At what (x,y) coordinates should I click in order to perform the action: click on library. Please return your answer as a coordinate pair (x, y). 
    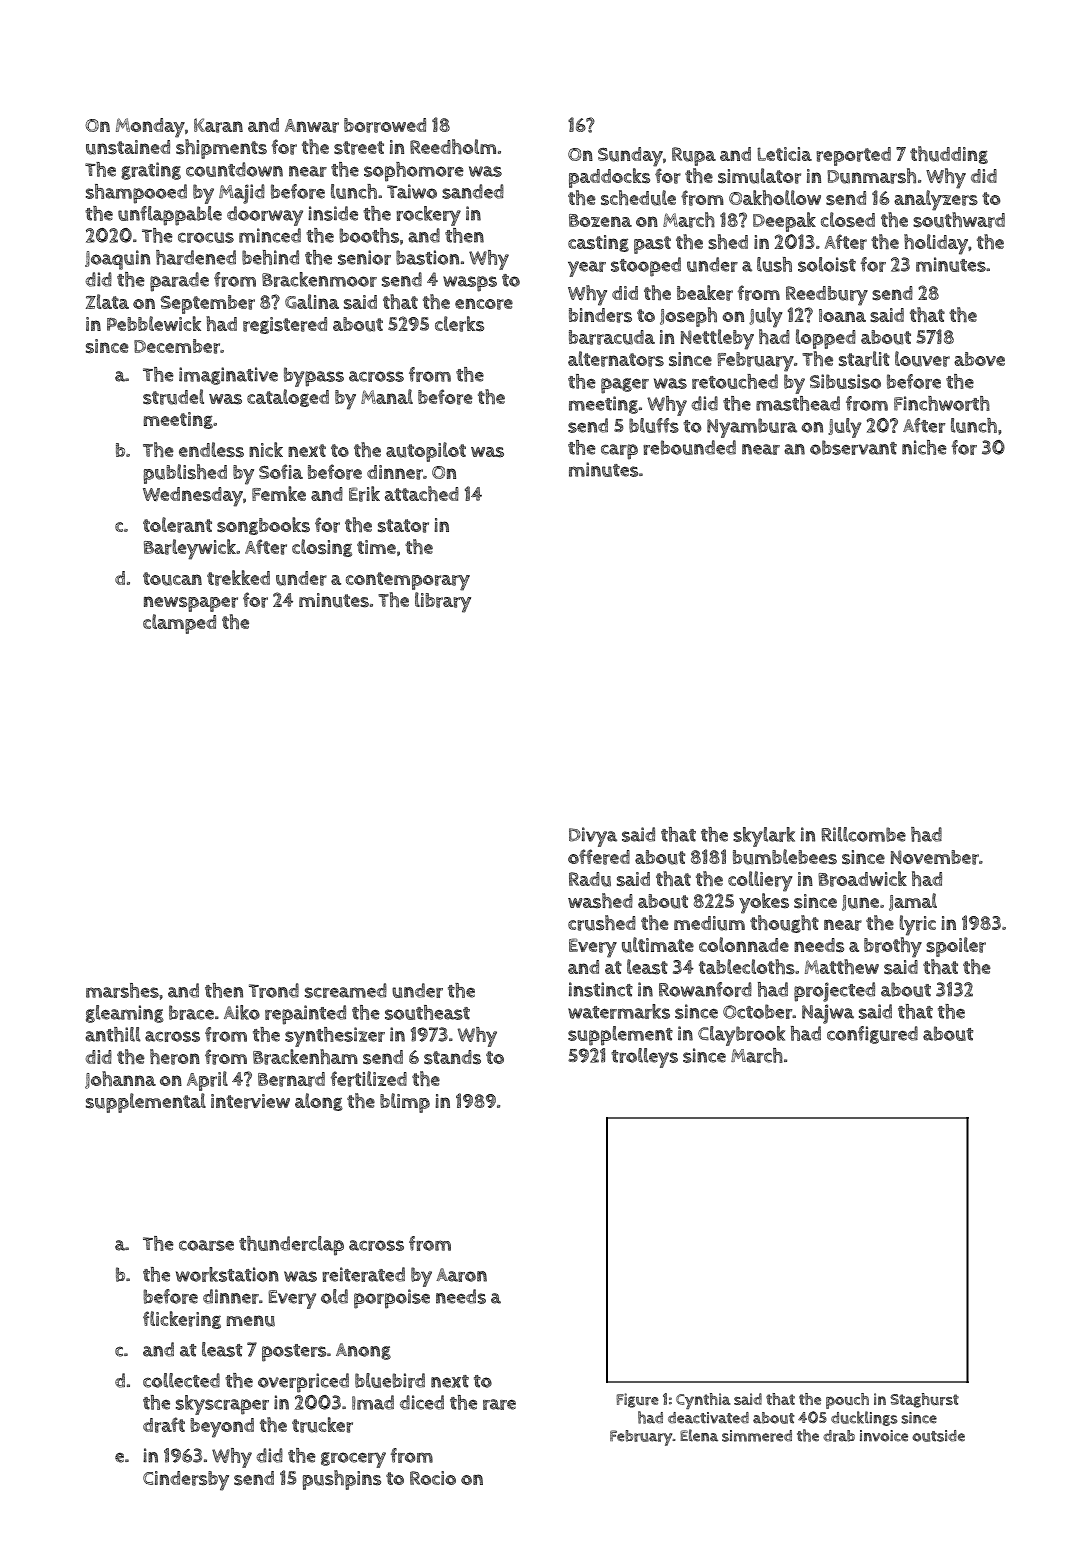
    Looking at the image, I should click on (443, 602).
